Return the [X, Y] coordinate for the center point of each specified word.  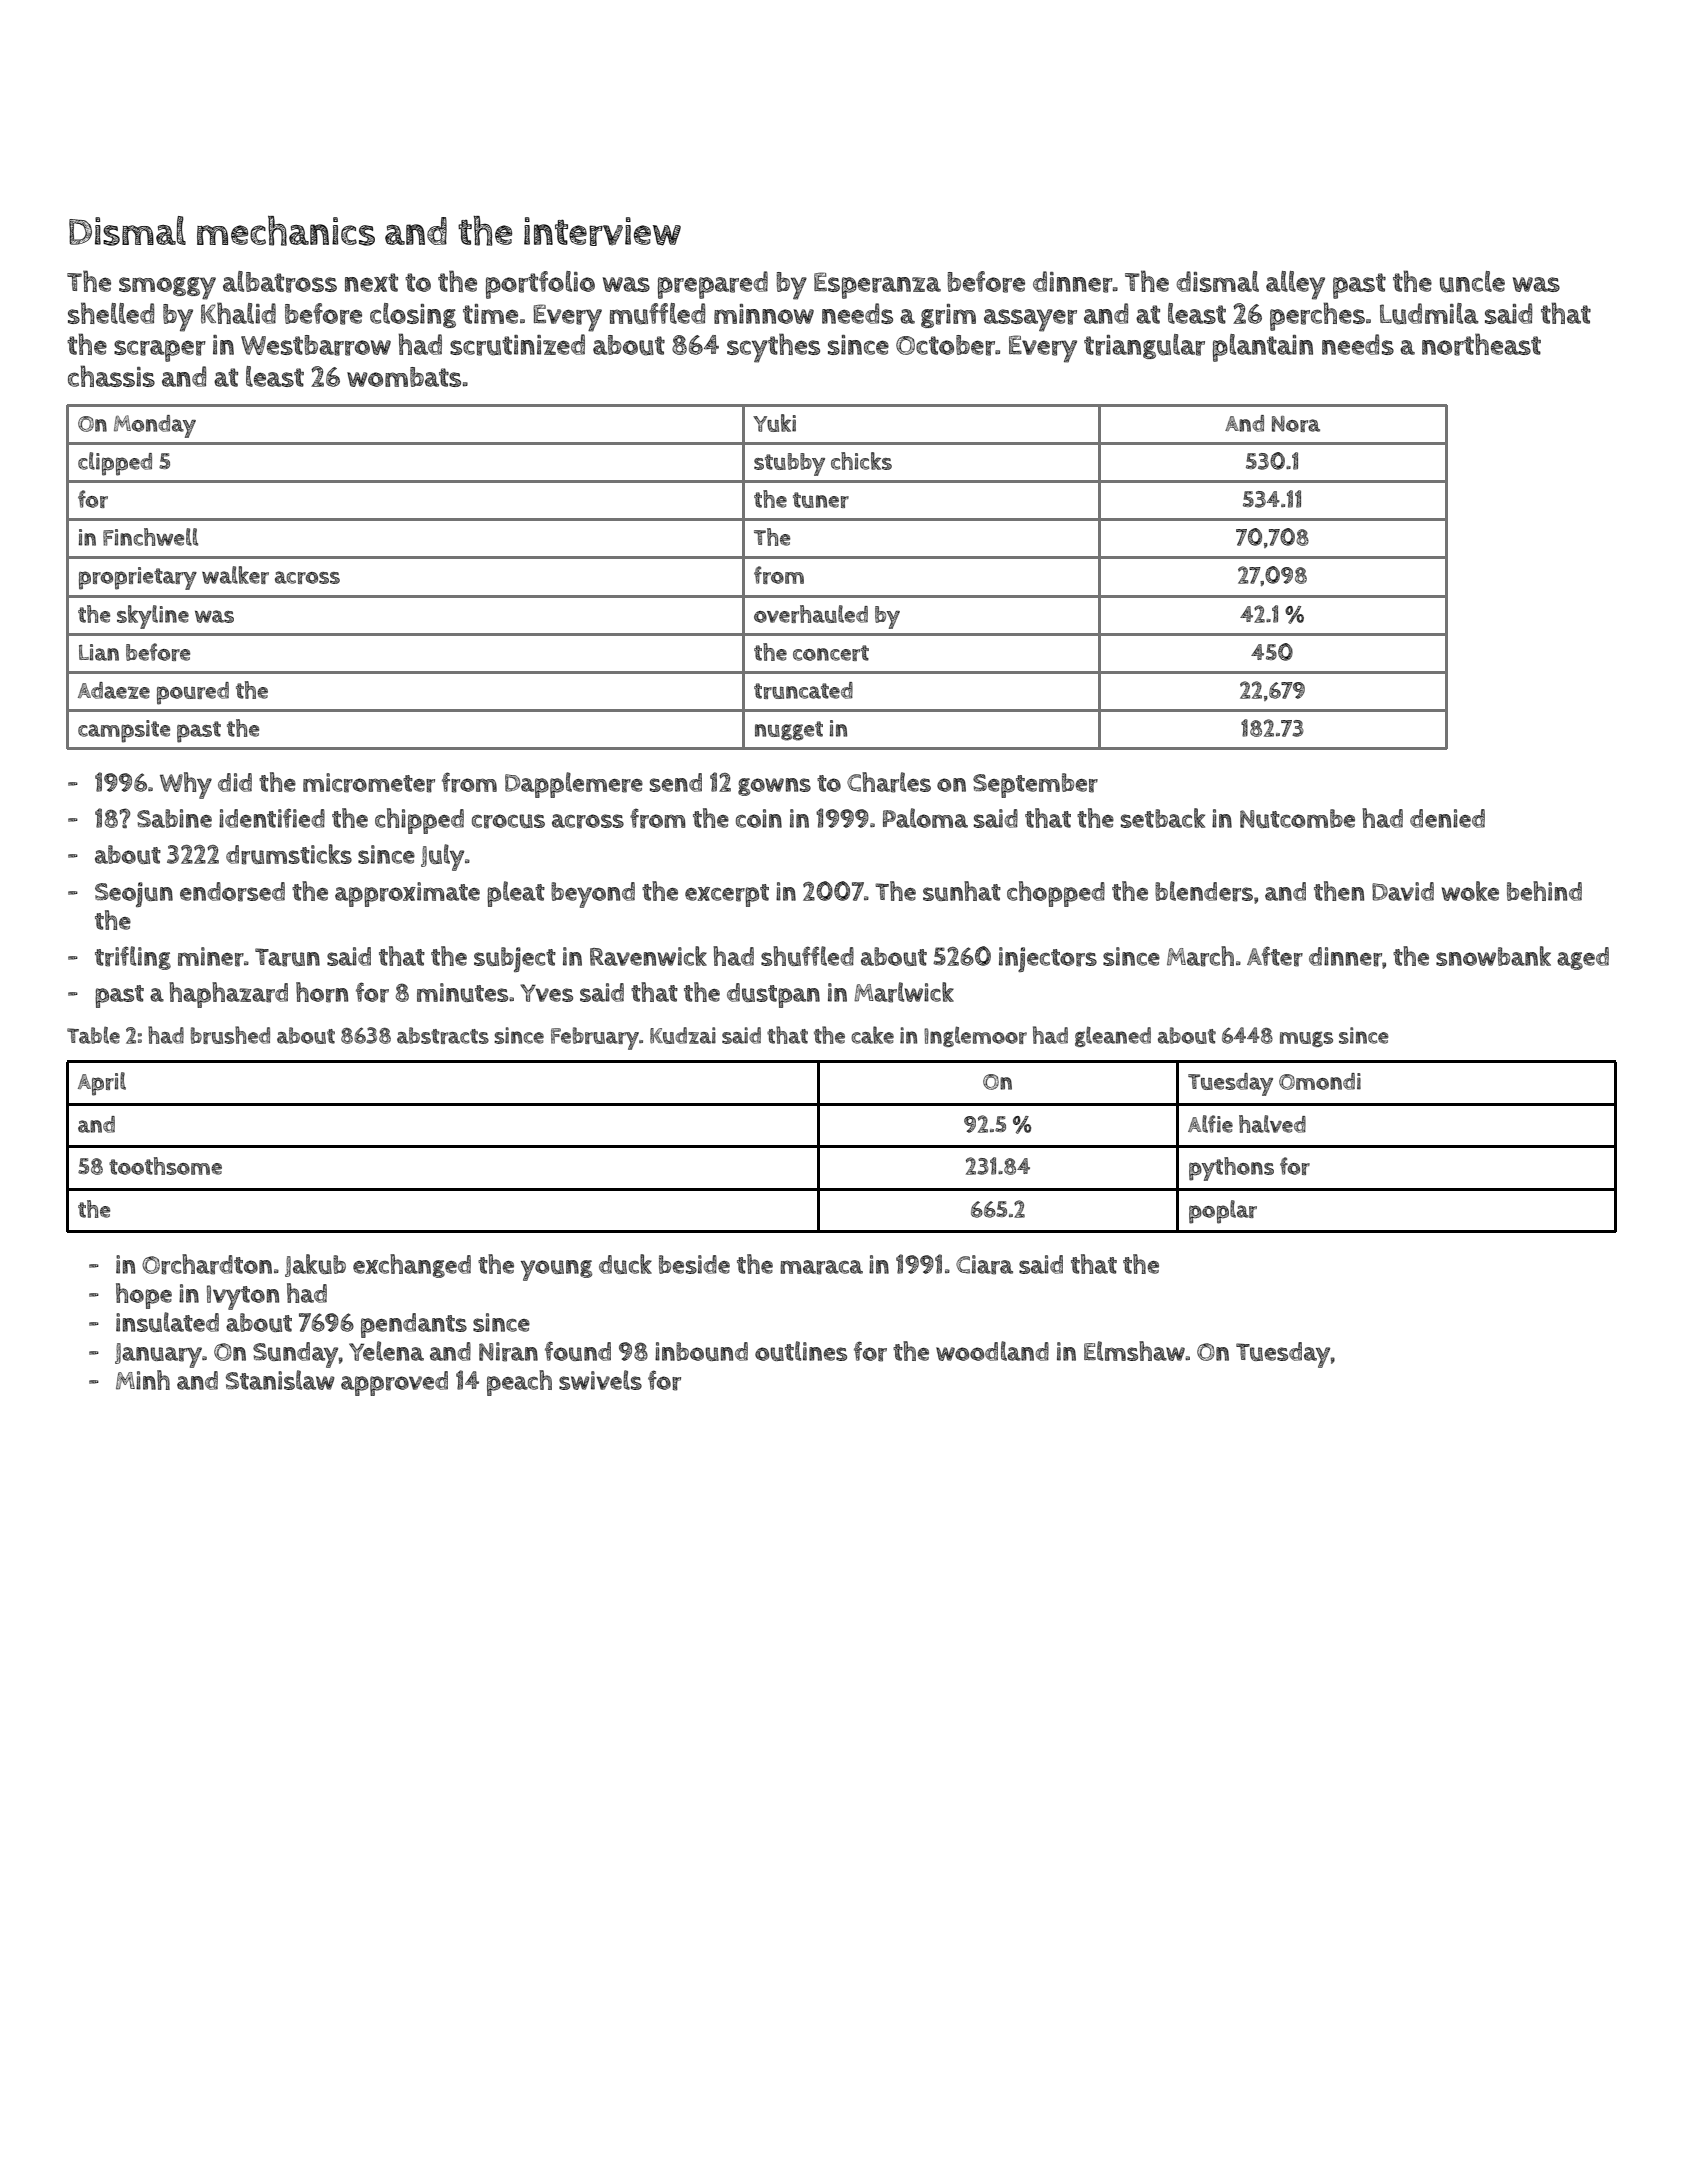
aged [1583, 958]
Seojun [134, 894]
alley [1295, 285]
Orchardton [207, 1264]
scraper [160, 351]
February [595, 1038]
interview [602, 231]
